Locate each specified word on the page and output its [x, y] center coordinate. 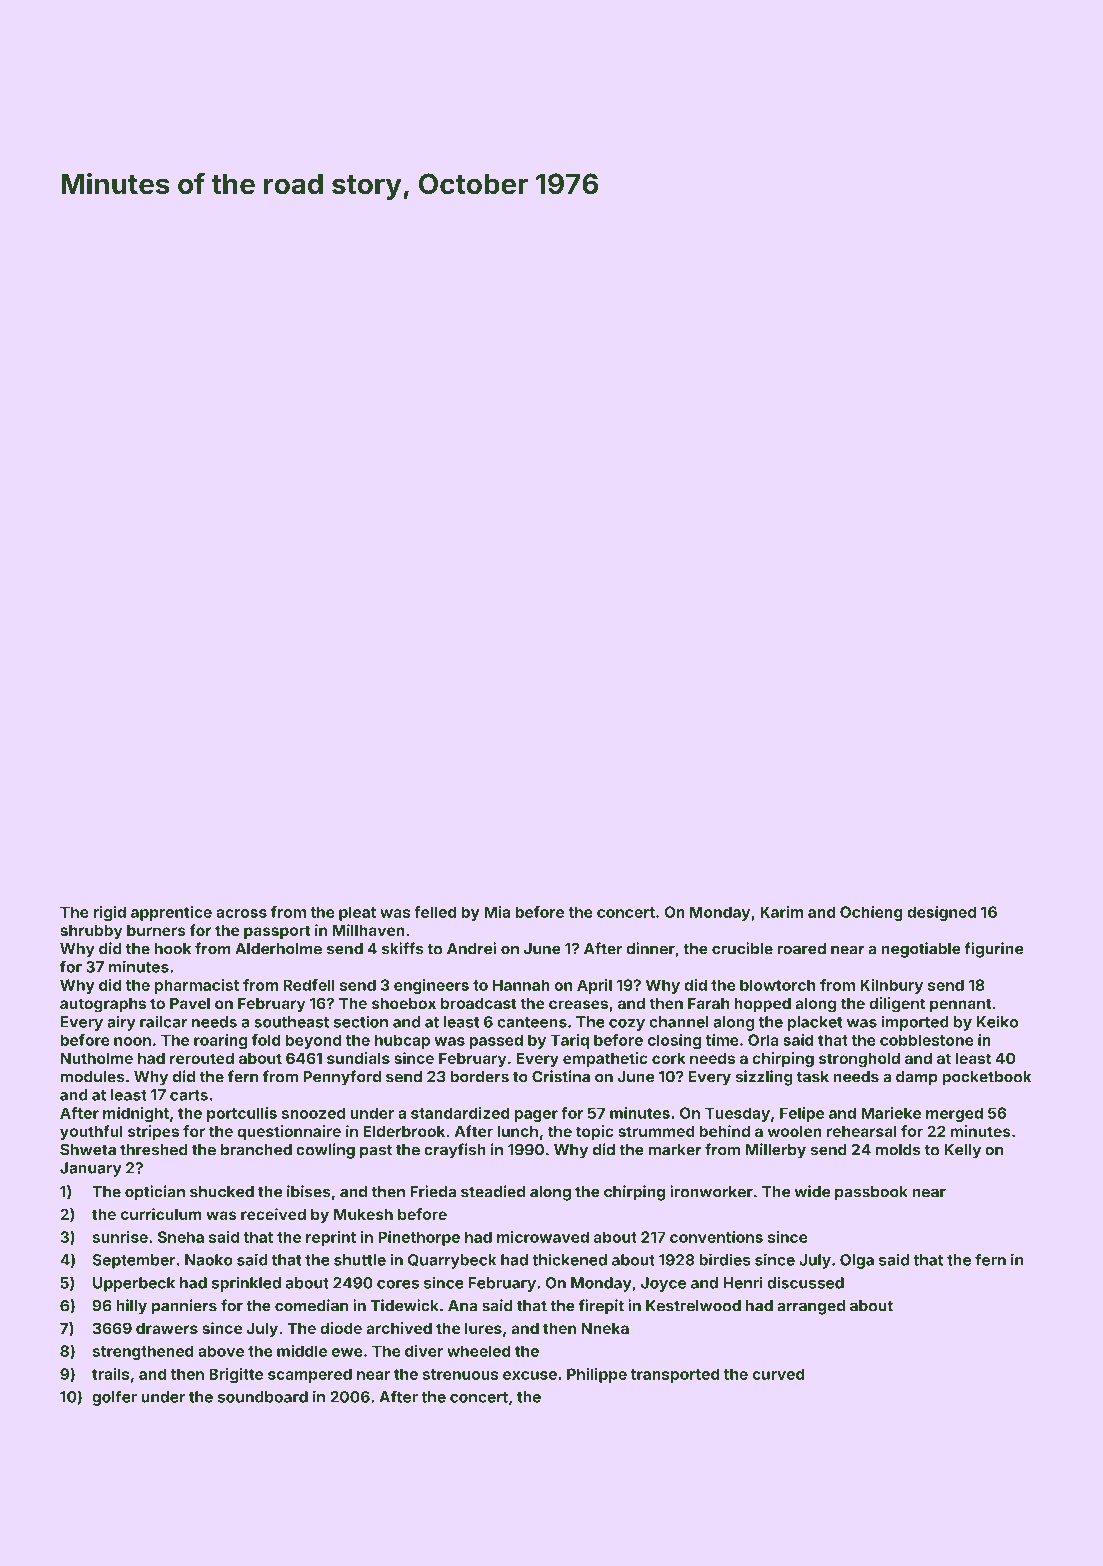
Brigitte [236, 1375]
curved [778, 1374]
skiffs [403, 948]
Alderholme [278, 949]
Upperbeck [134, 1284]
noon [132, 1041]
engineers [431, 986]
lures [483, 1328]
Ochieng [871, 913]
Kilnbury [891, 986]
